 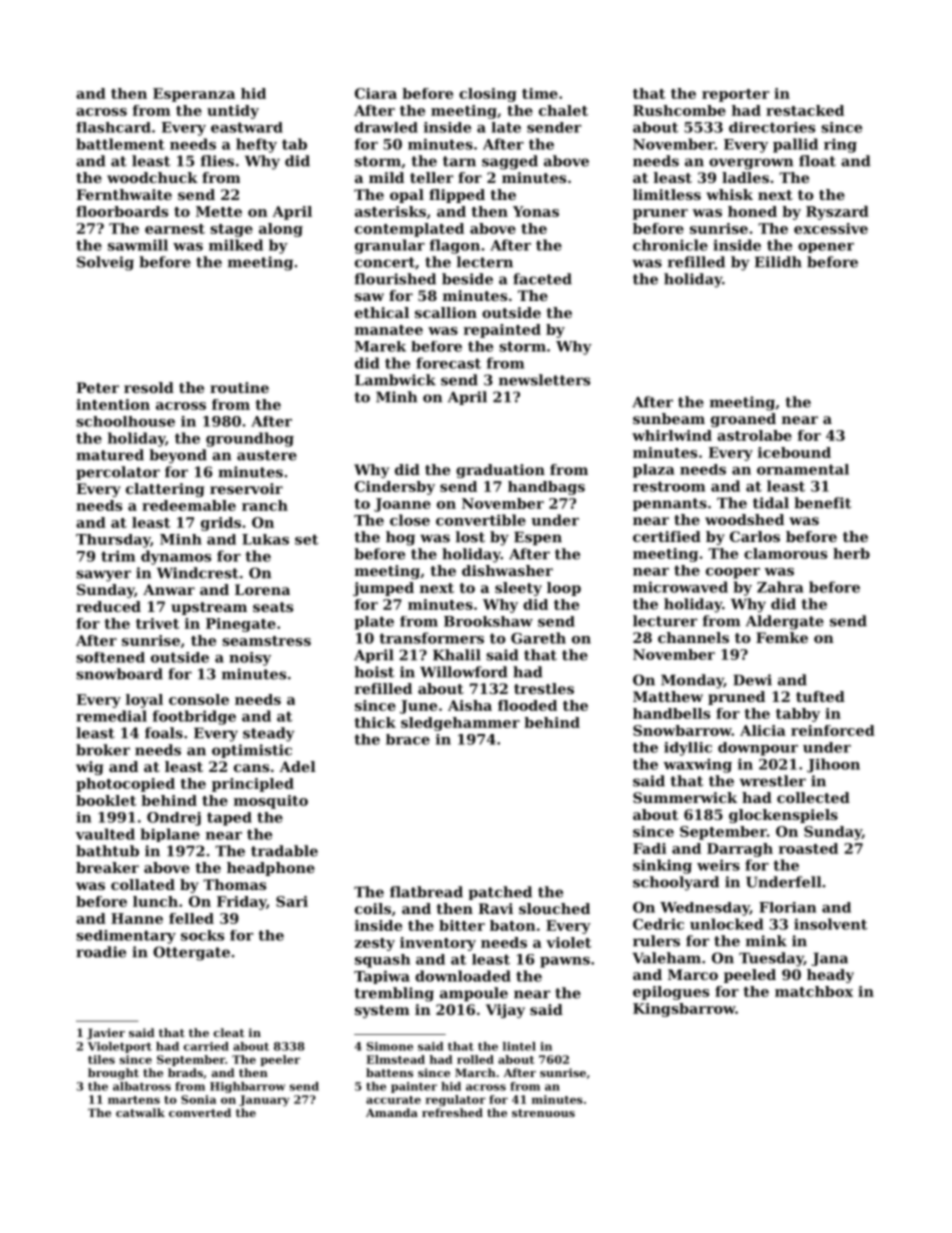 What do you see at coordinates (103, 576) in the screenshot?
I see `sawyer` at bounding box center [103, 576].
